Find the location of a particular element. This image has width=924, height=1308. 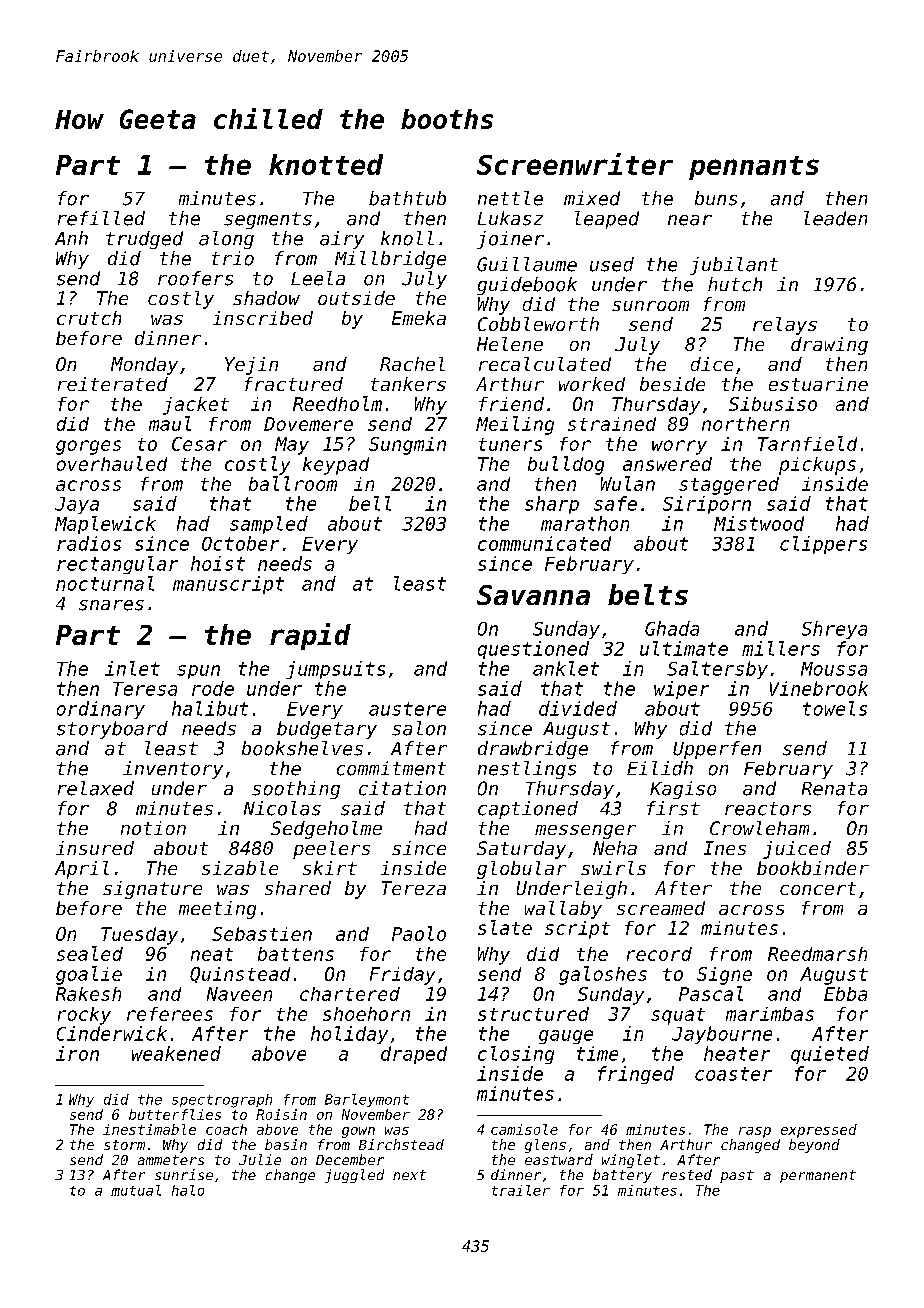

bathtub is located at coordinates (407, 198).
